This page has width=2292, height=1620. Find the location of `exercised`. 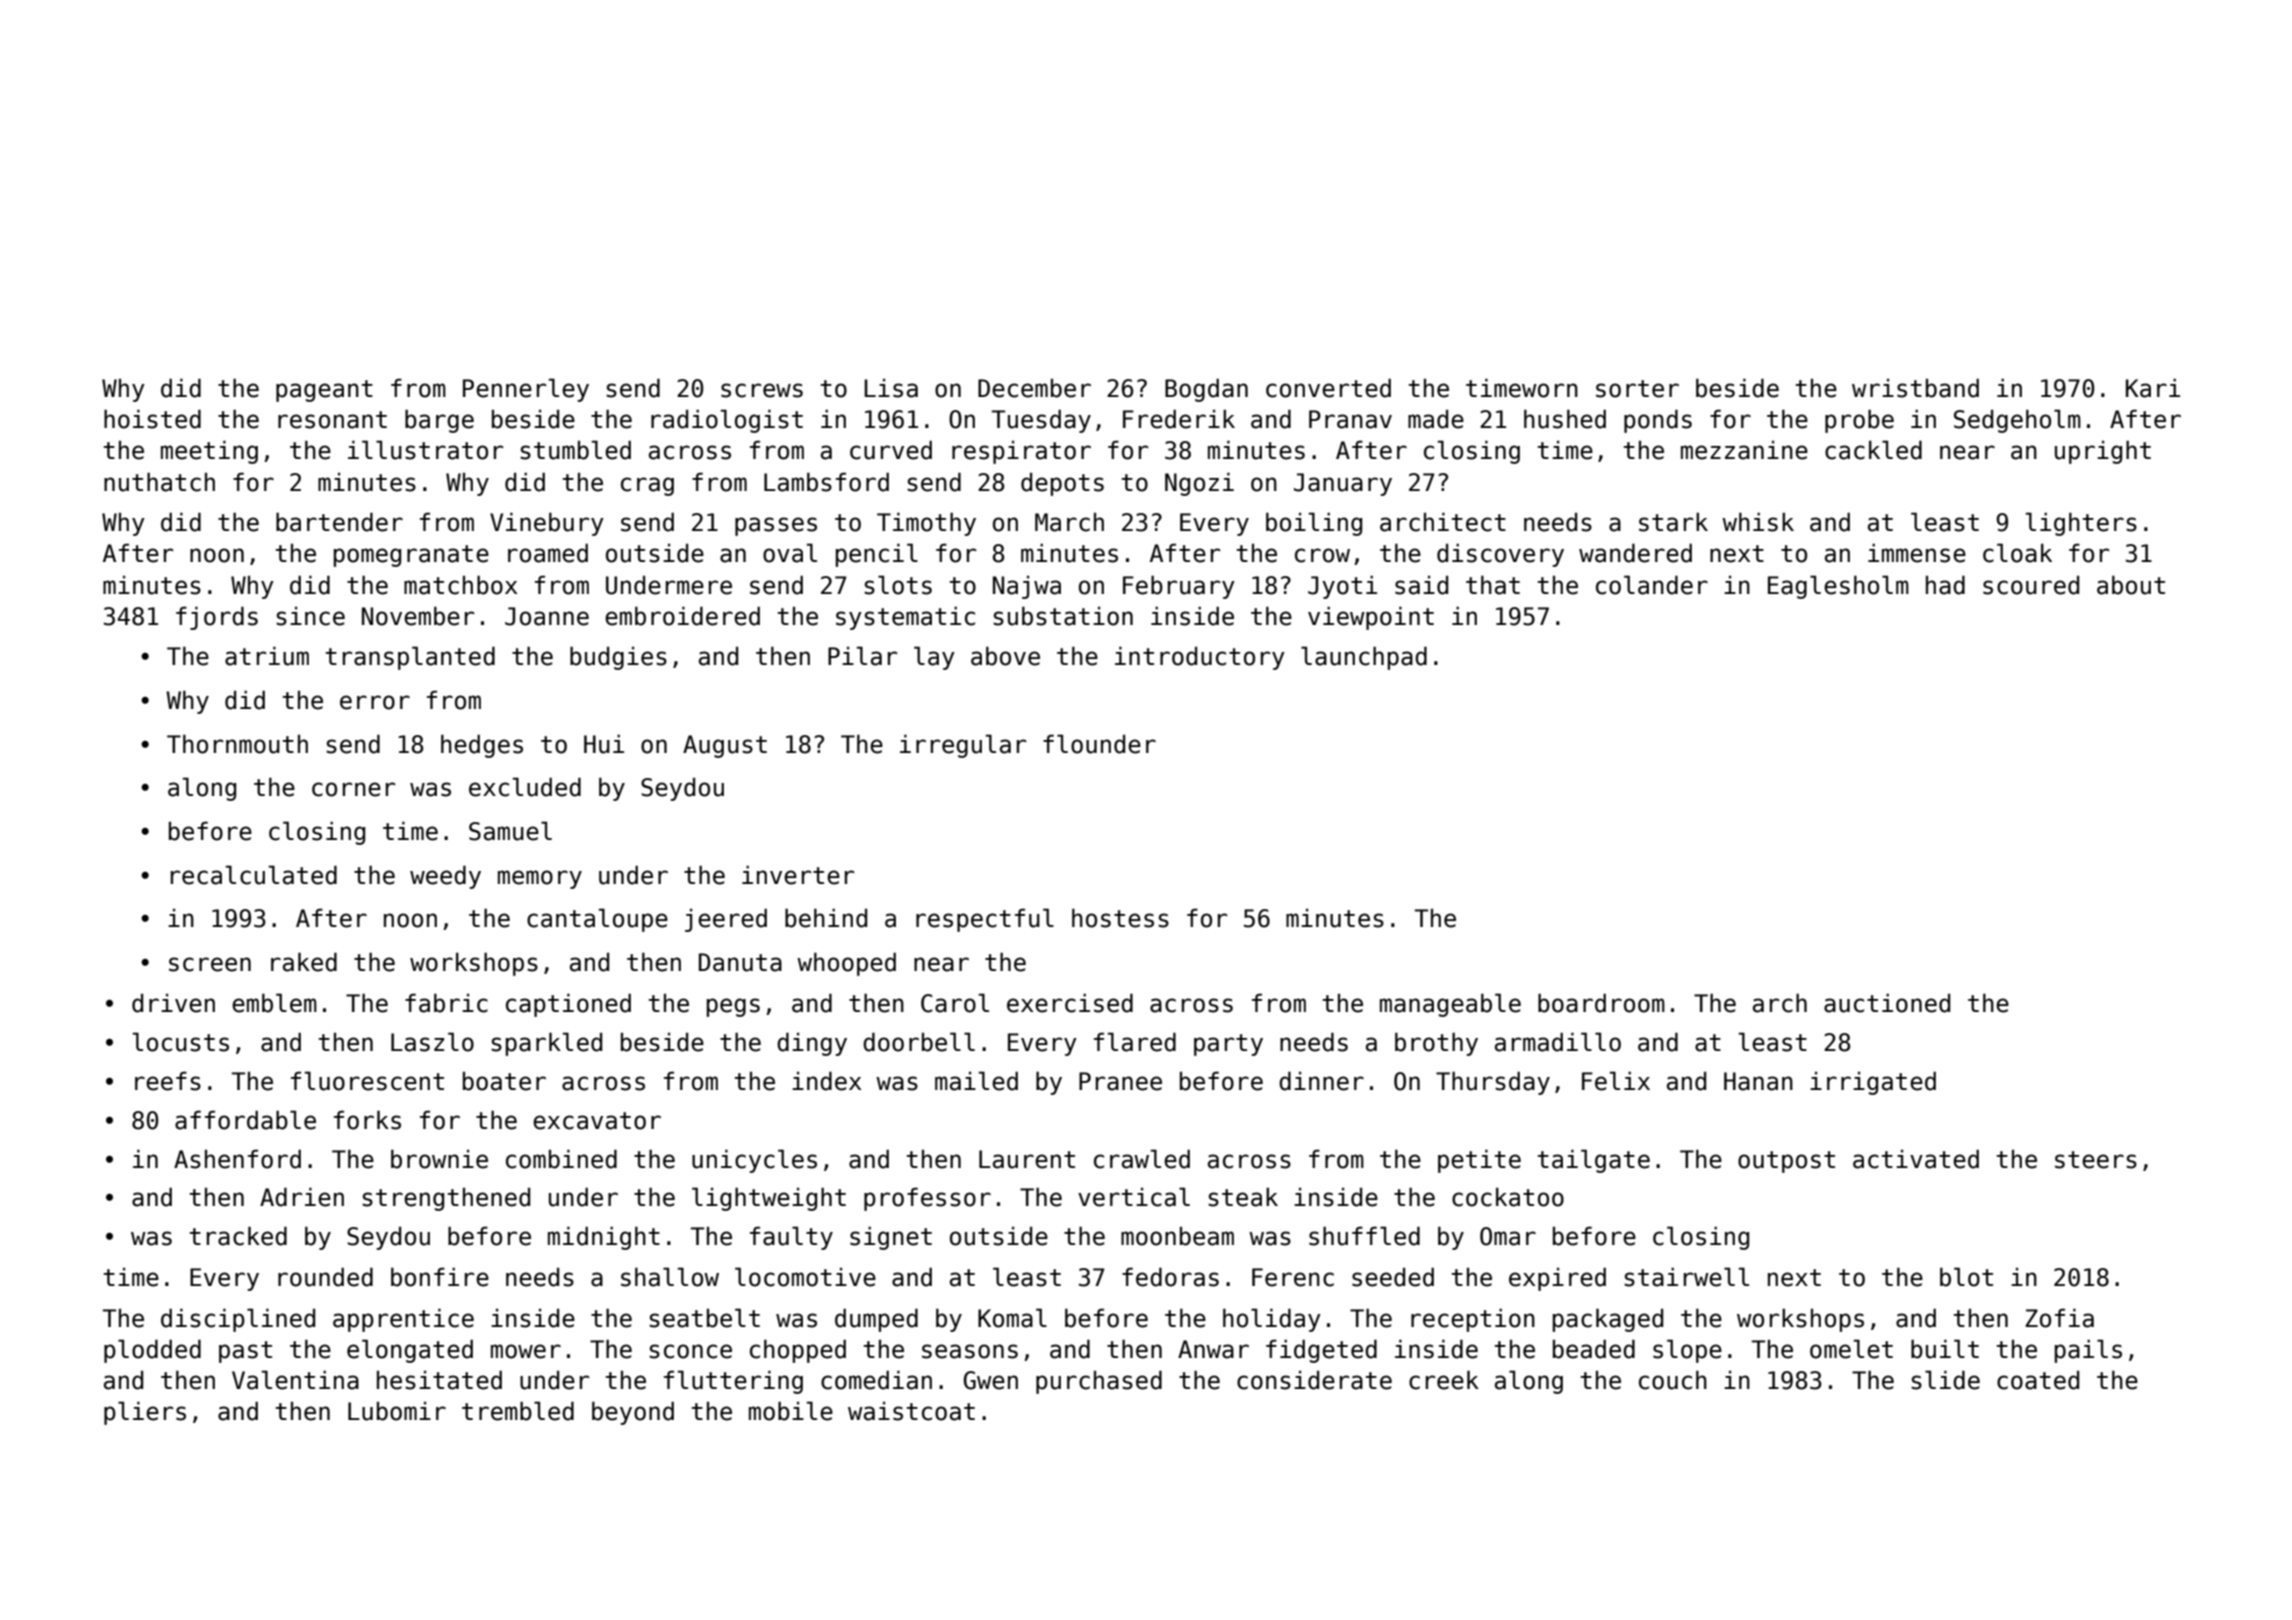

exercised is located at coordinates (1070, 1003).
